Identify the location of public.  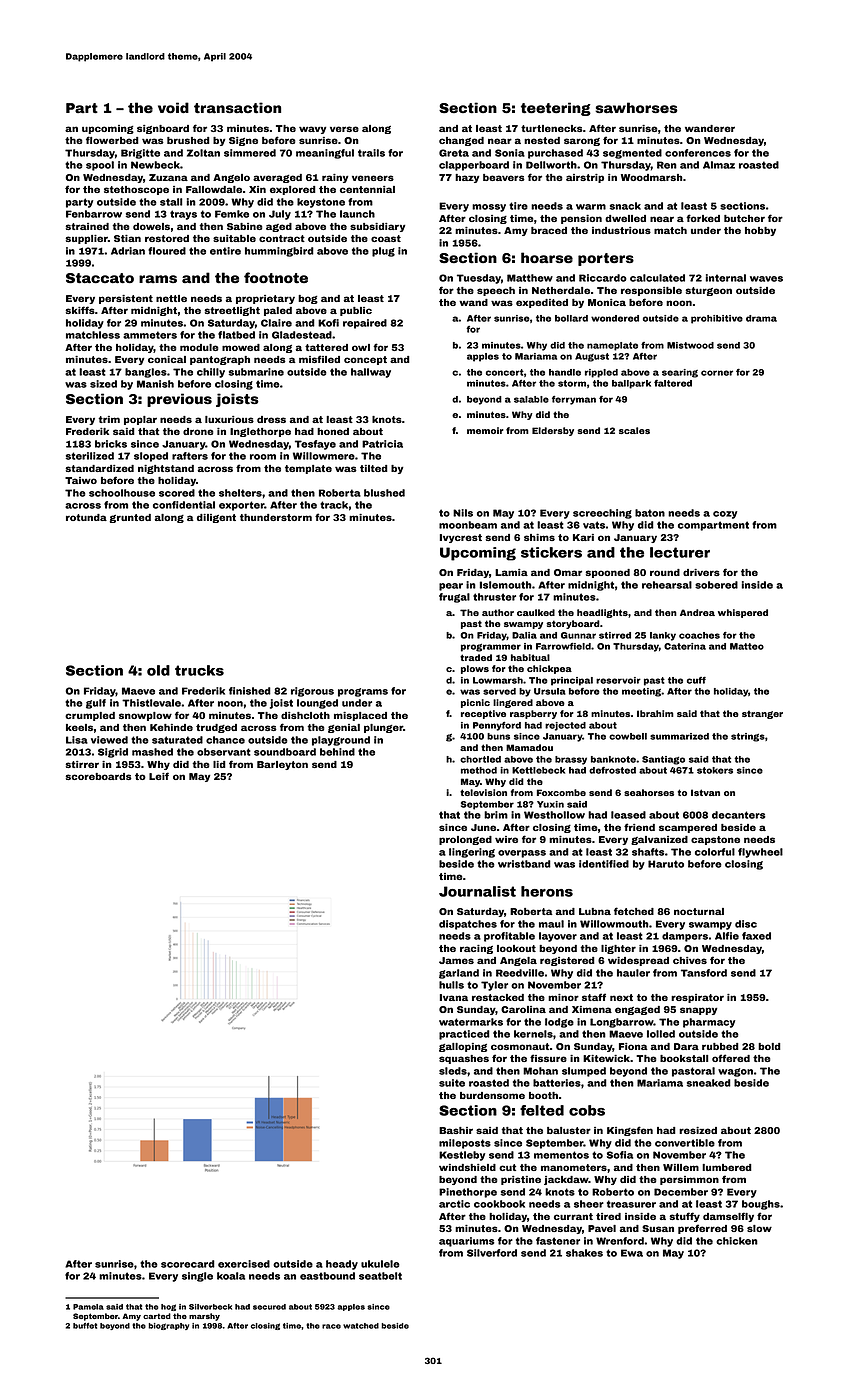
(356, 311).
